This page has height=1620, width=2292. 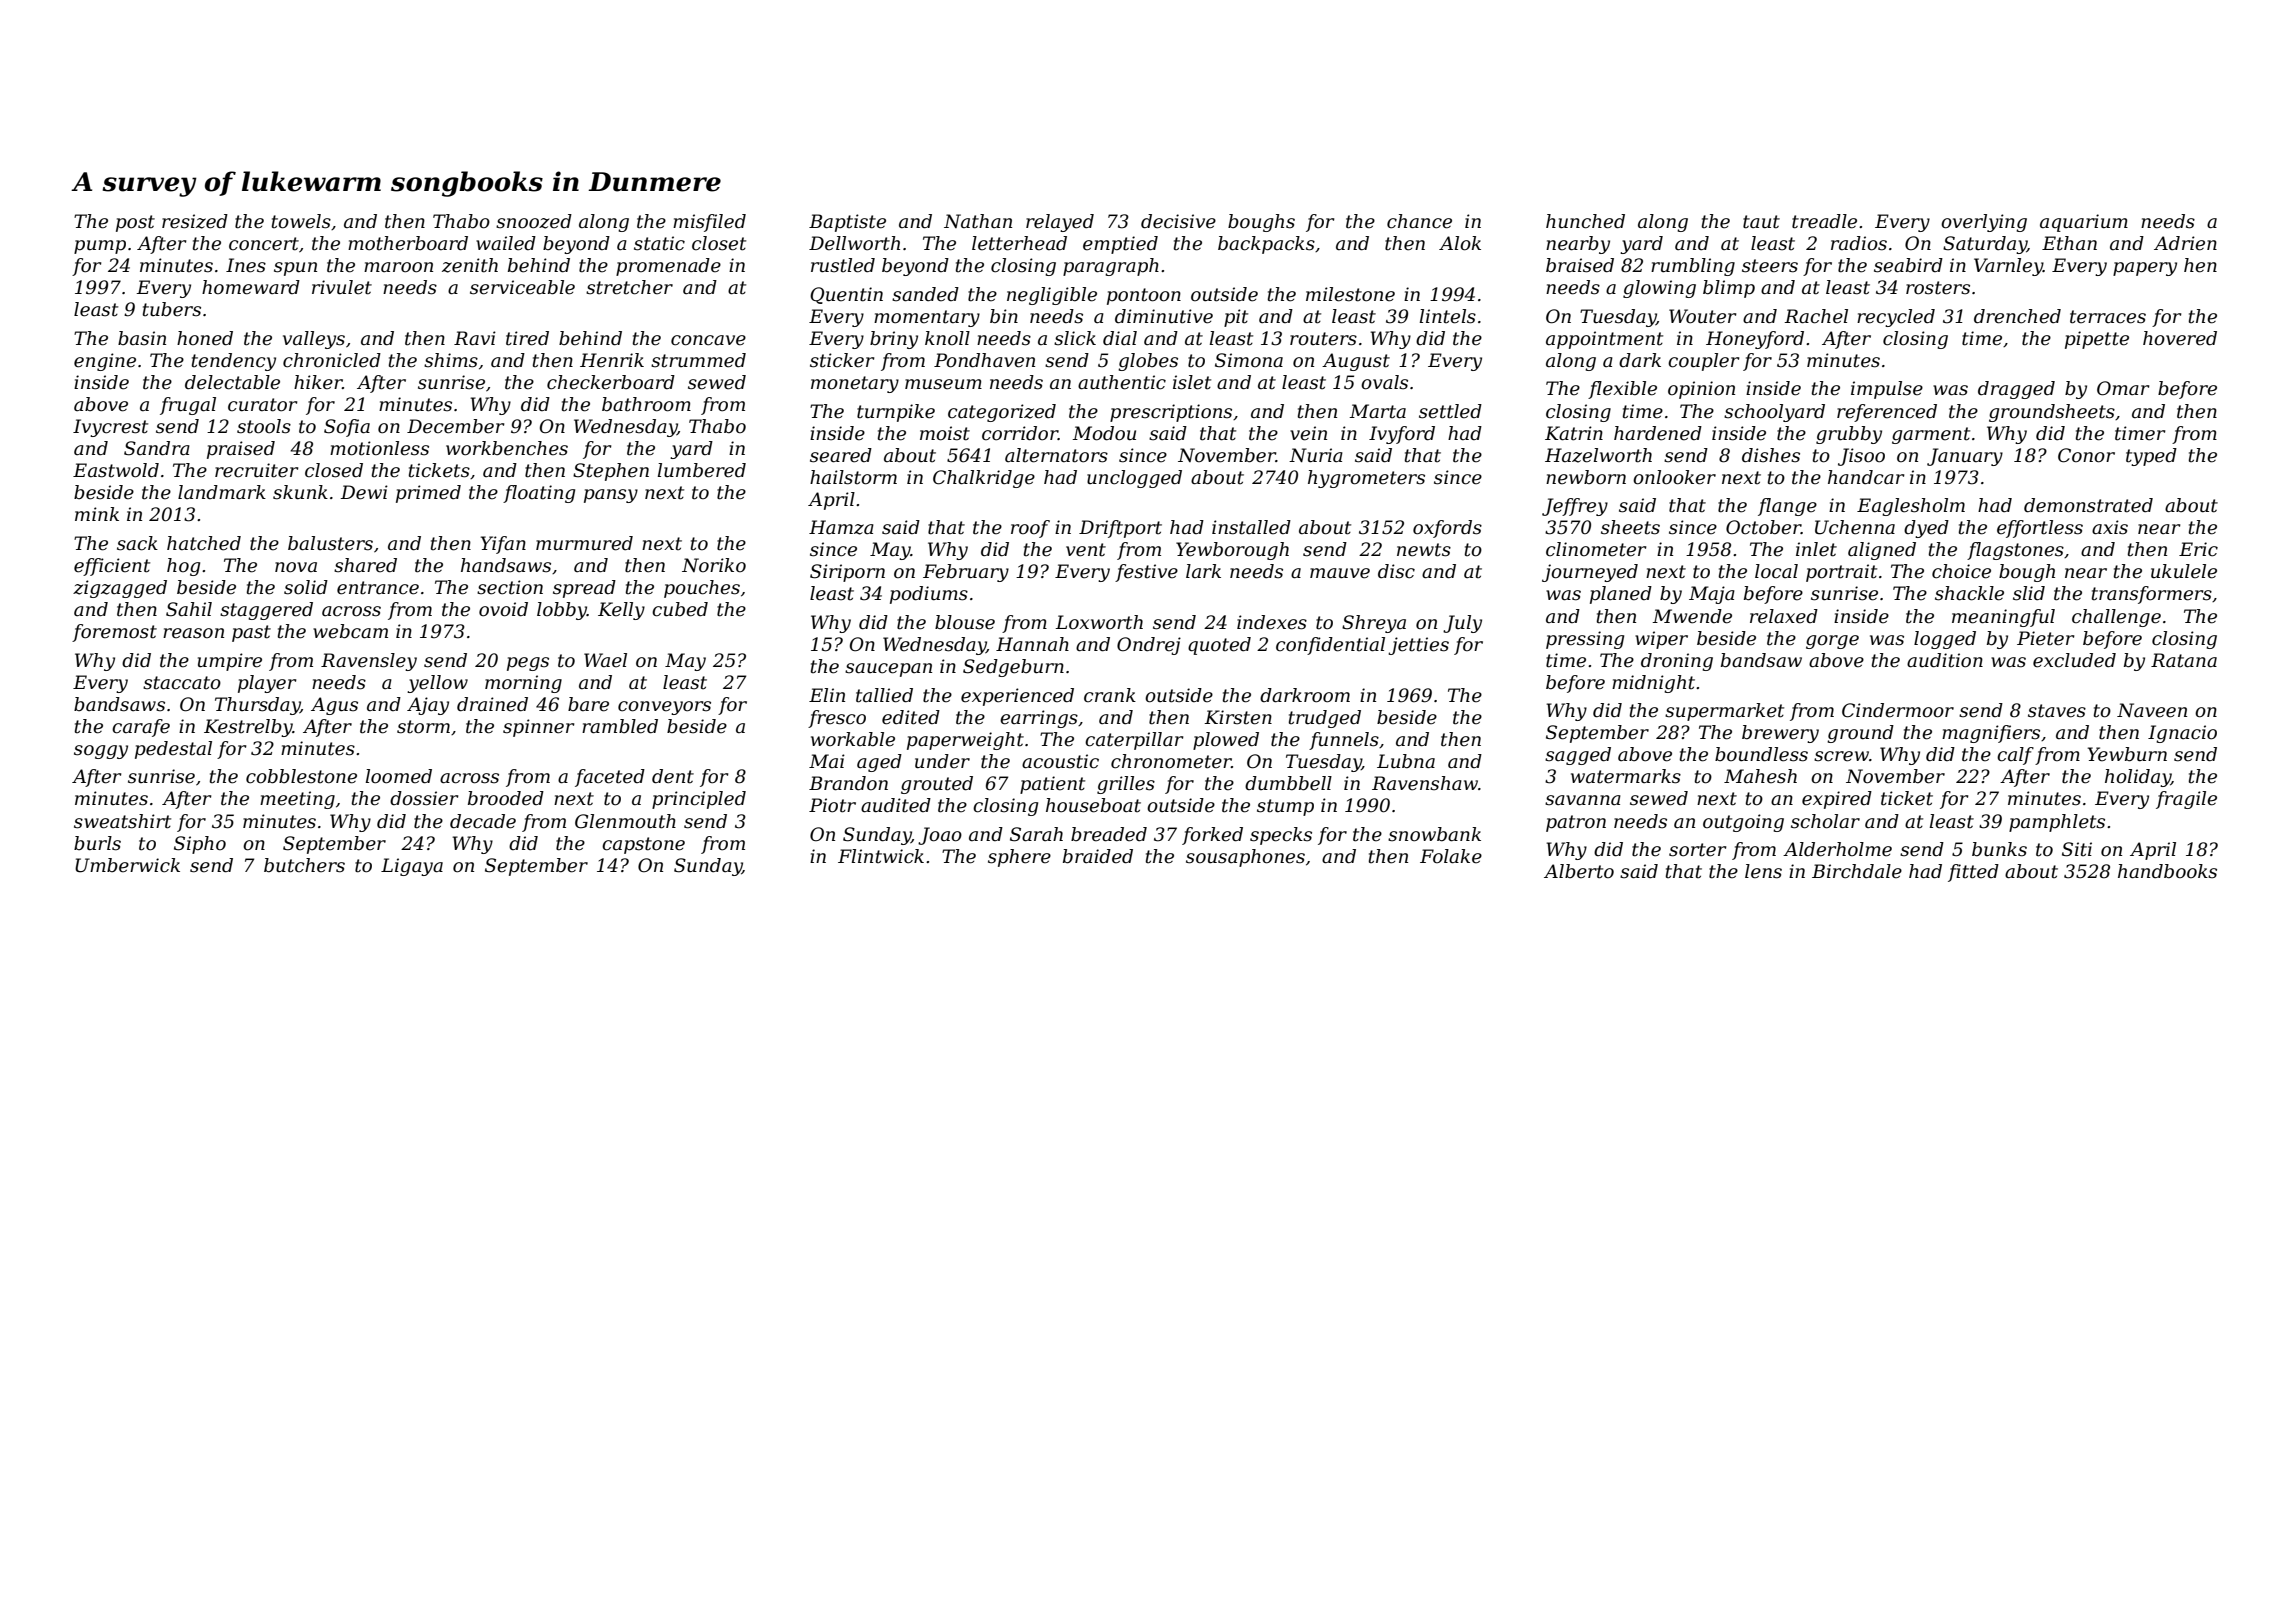 I want to click on routers, so click(x=1323, y=339).
